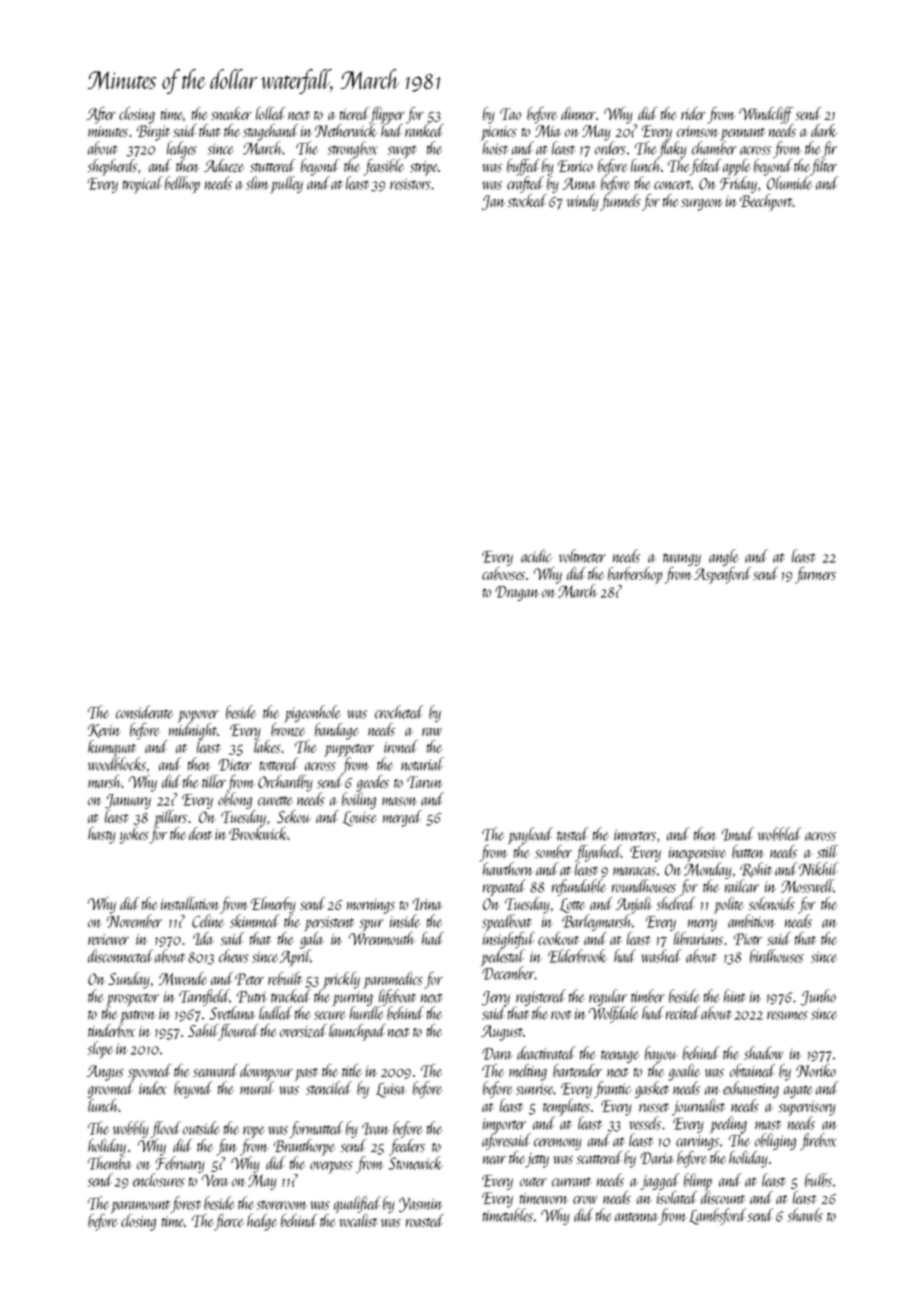 The image size is (924, 1308). What do you see at coordinates (510, 114) in the screenshot?
I see `Tao` at bounding box center [510, 114].
